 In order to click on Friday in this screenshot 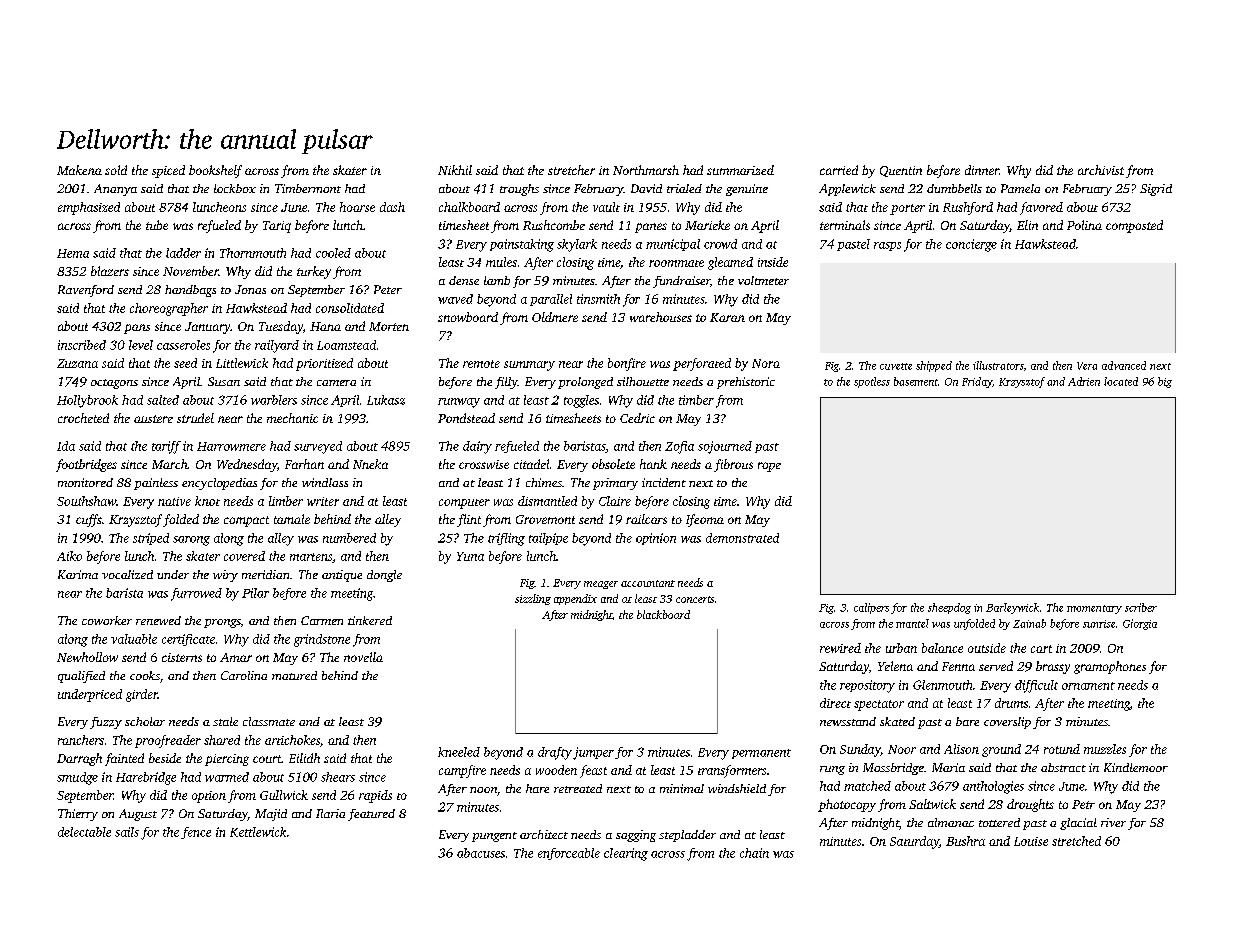, I will do `click(977, 382)`.
